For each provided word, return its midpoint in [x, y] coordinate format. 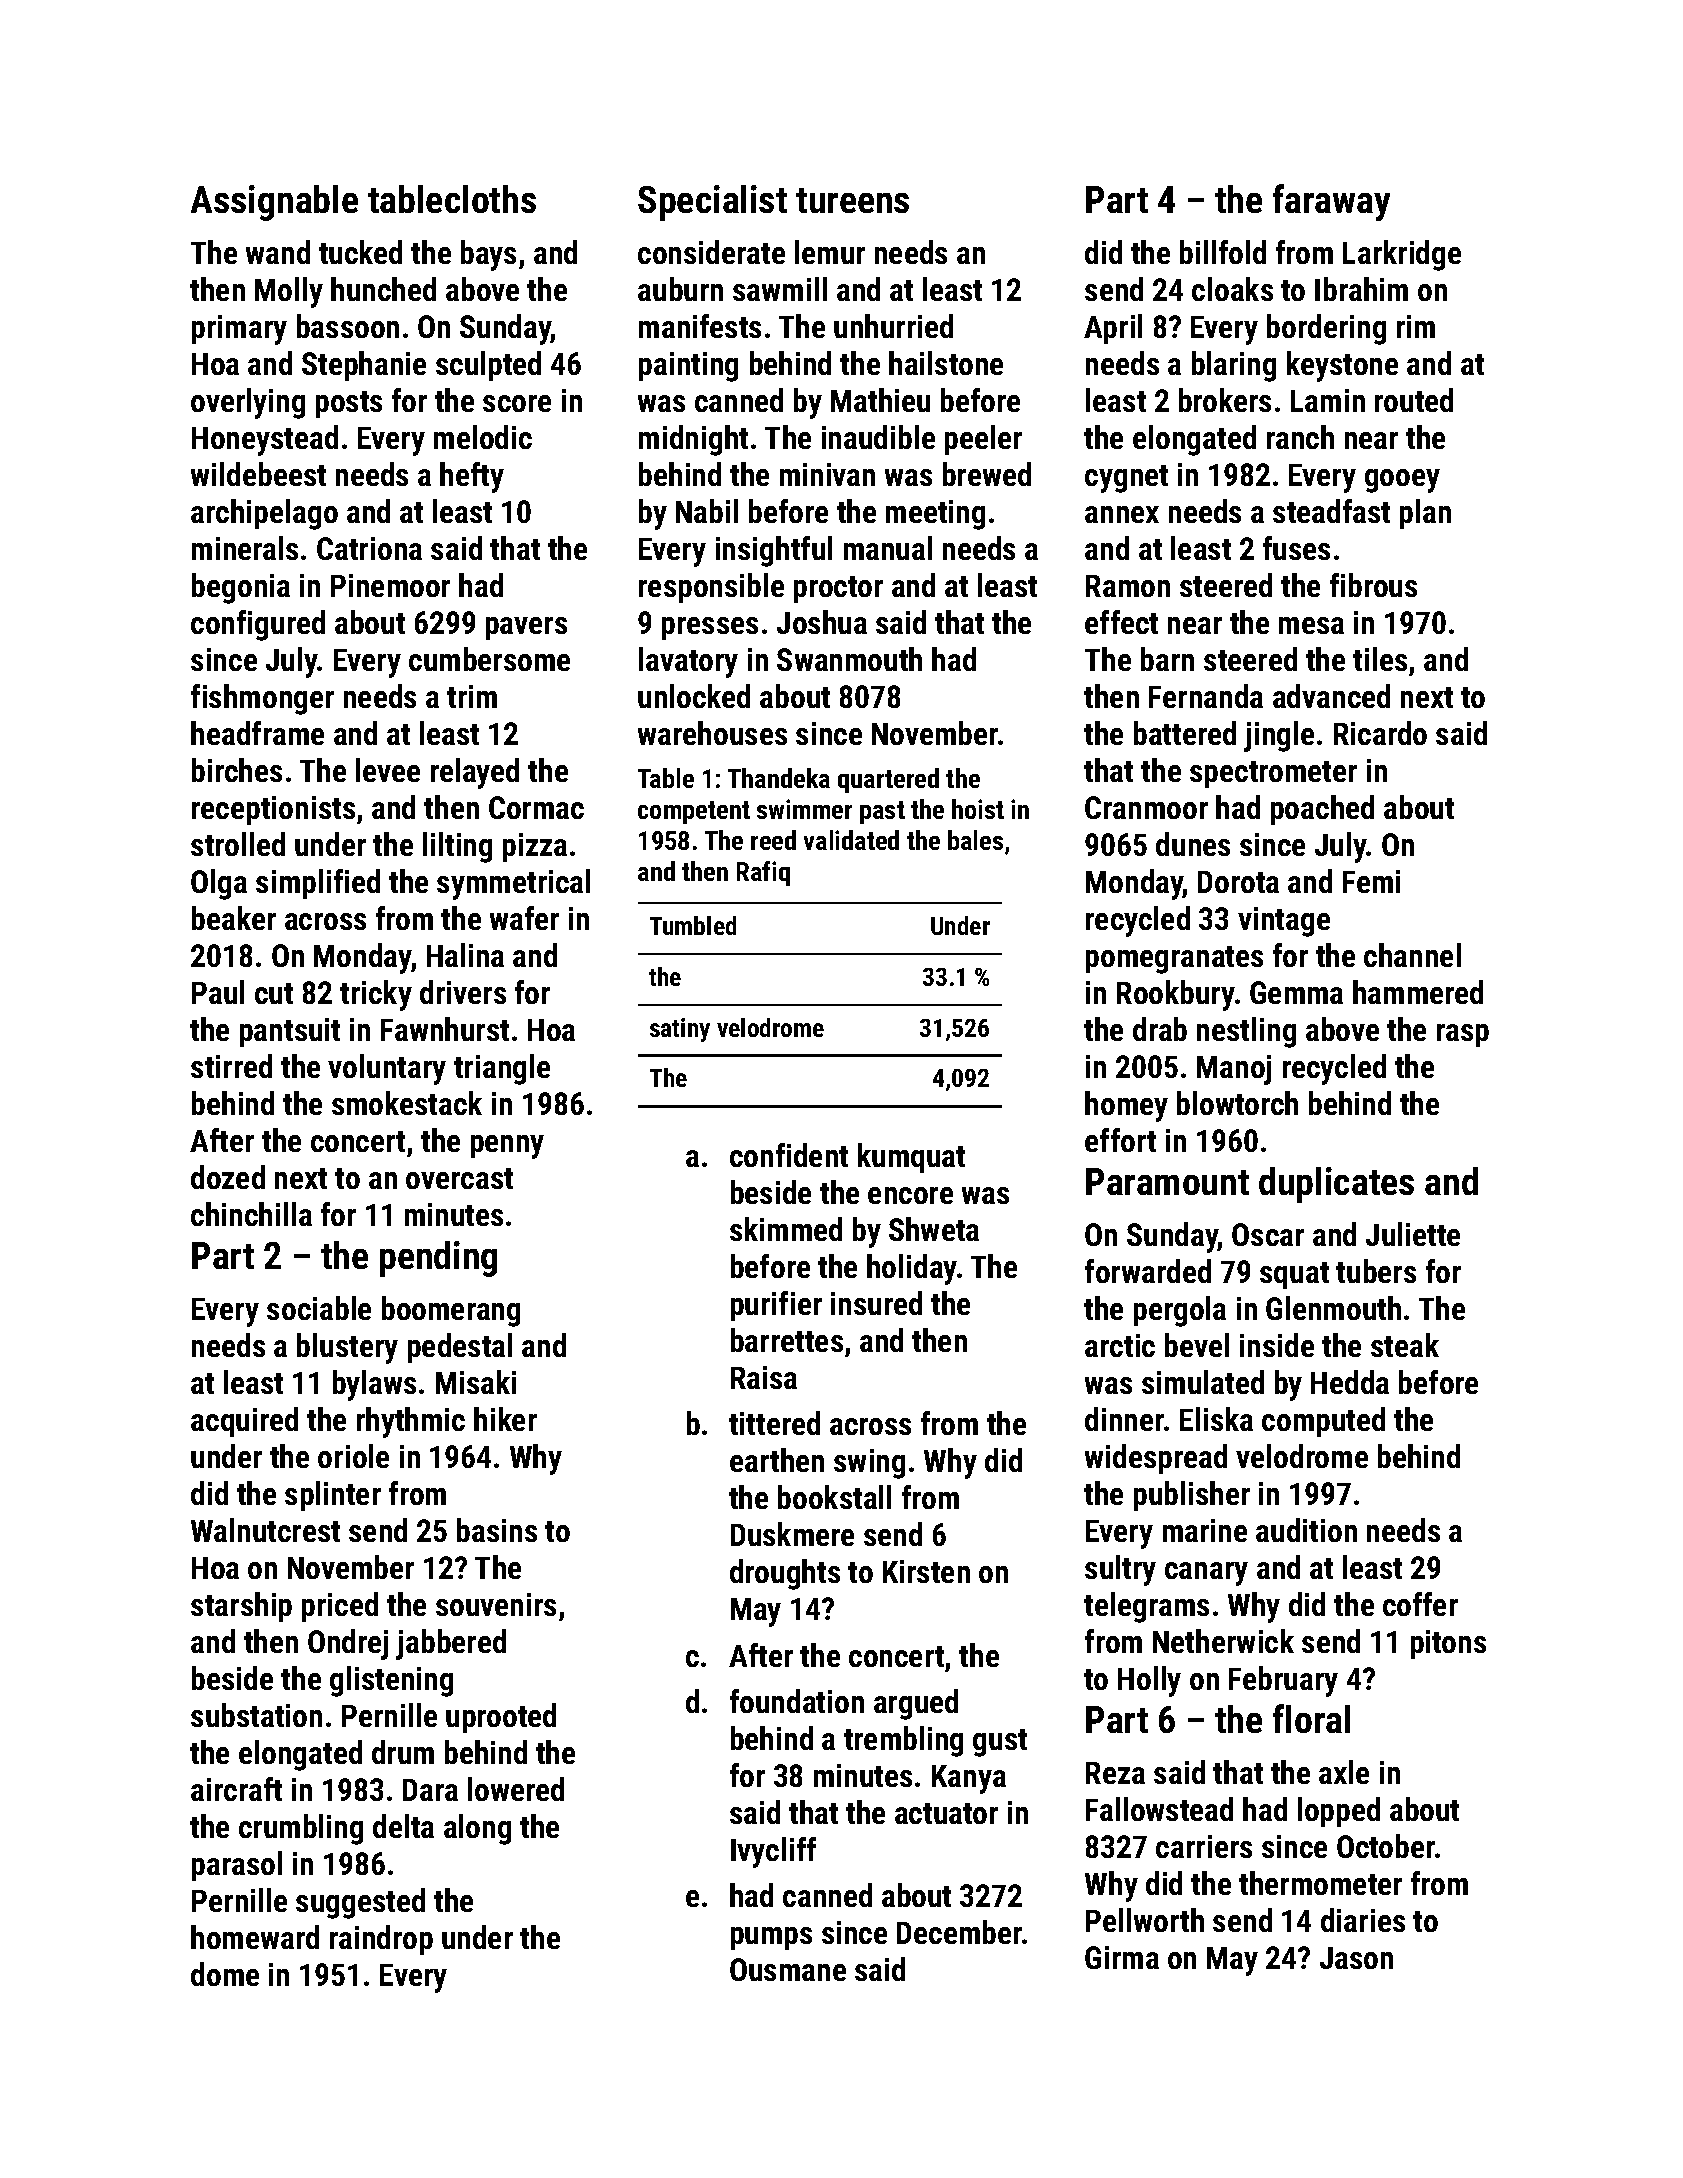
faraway [1331, 202]
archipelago [264, 514]
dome [225, 1974]
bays [488, 255]
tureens [852, 200]
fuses [1296, 548]
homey [1126, 1106]
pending [438, 1259]
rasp [1463, 1035]
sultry [1120, 1570]
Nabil [707, 511]
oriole [353, 1456]
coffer [1420, 1604]
